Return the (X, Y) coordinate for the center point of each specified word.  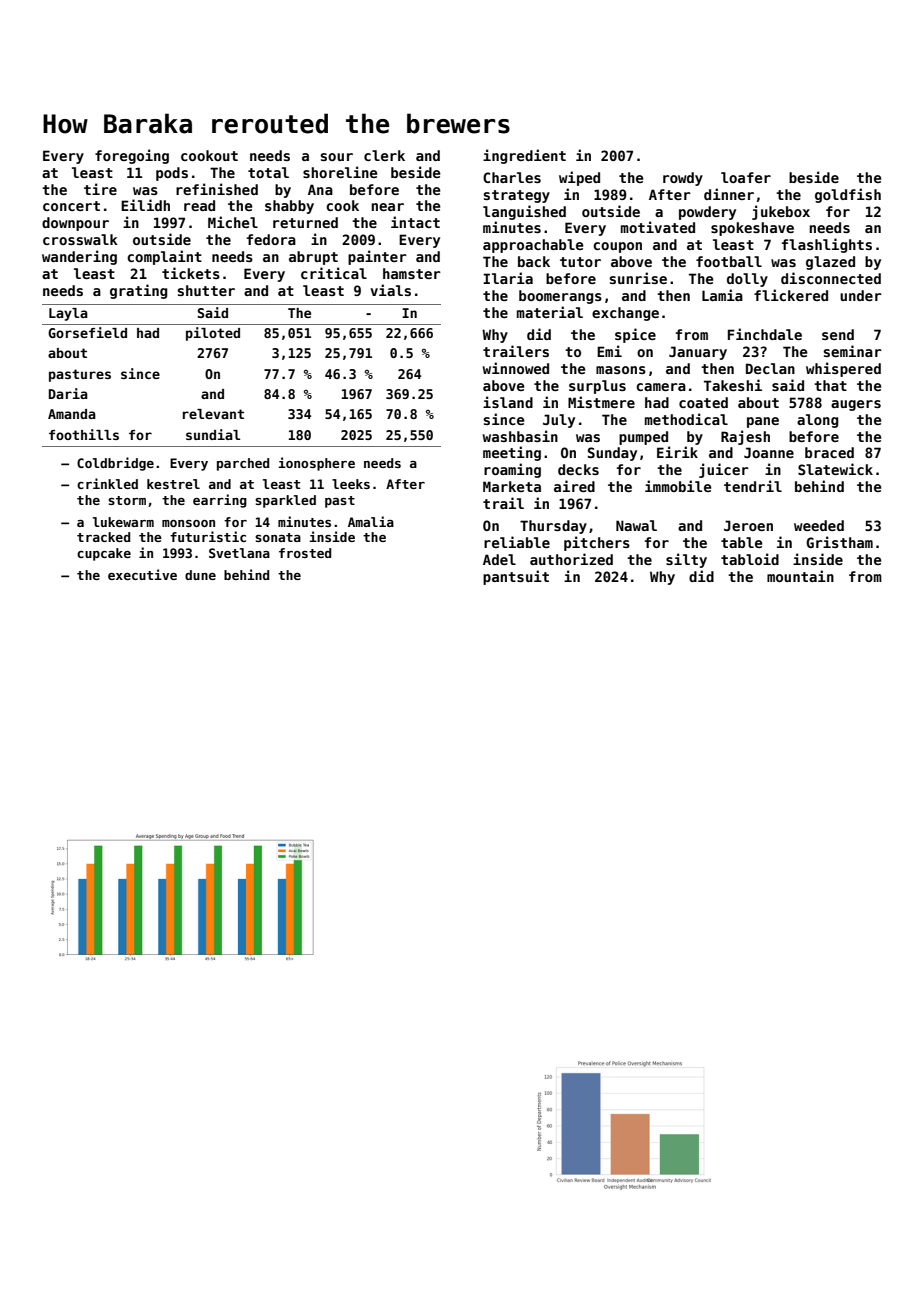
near (387, 207)
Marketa (512, 486)
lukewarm (123, 522)
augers (856, 405)
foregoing (132, 156)
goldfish (848, 195)
